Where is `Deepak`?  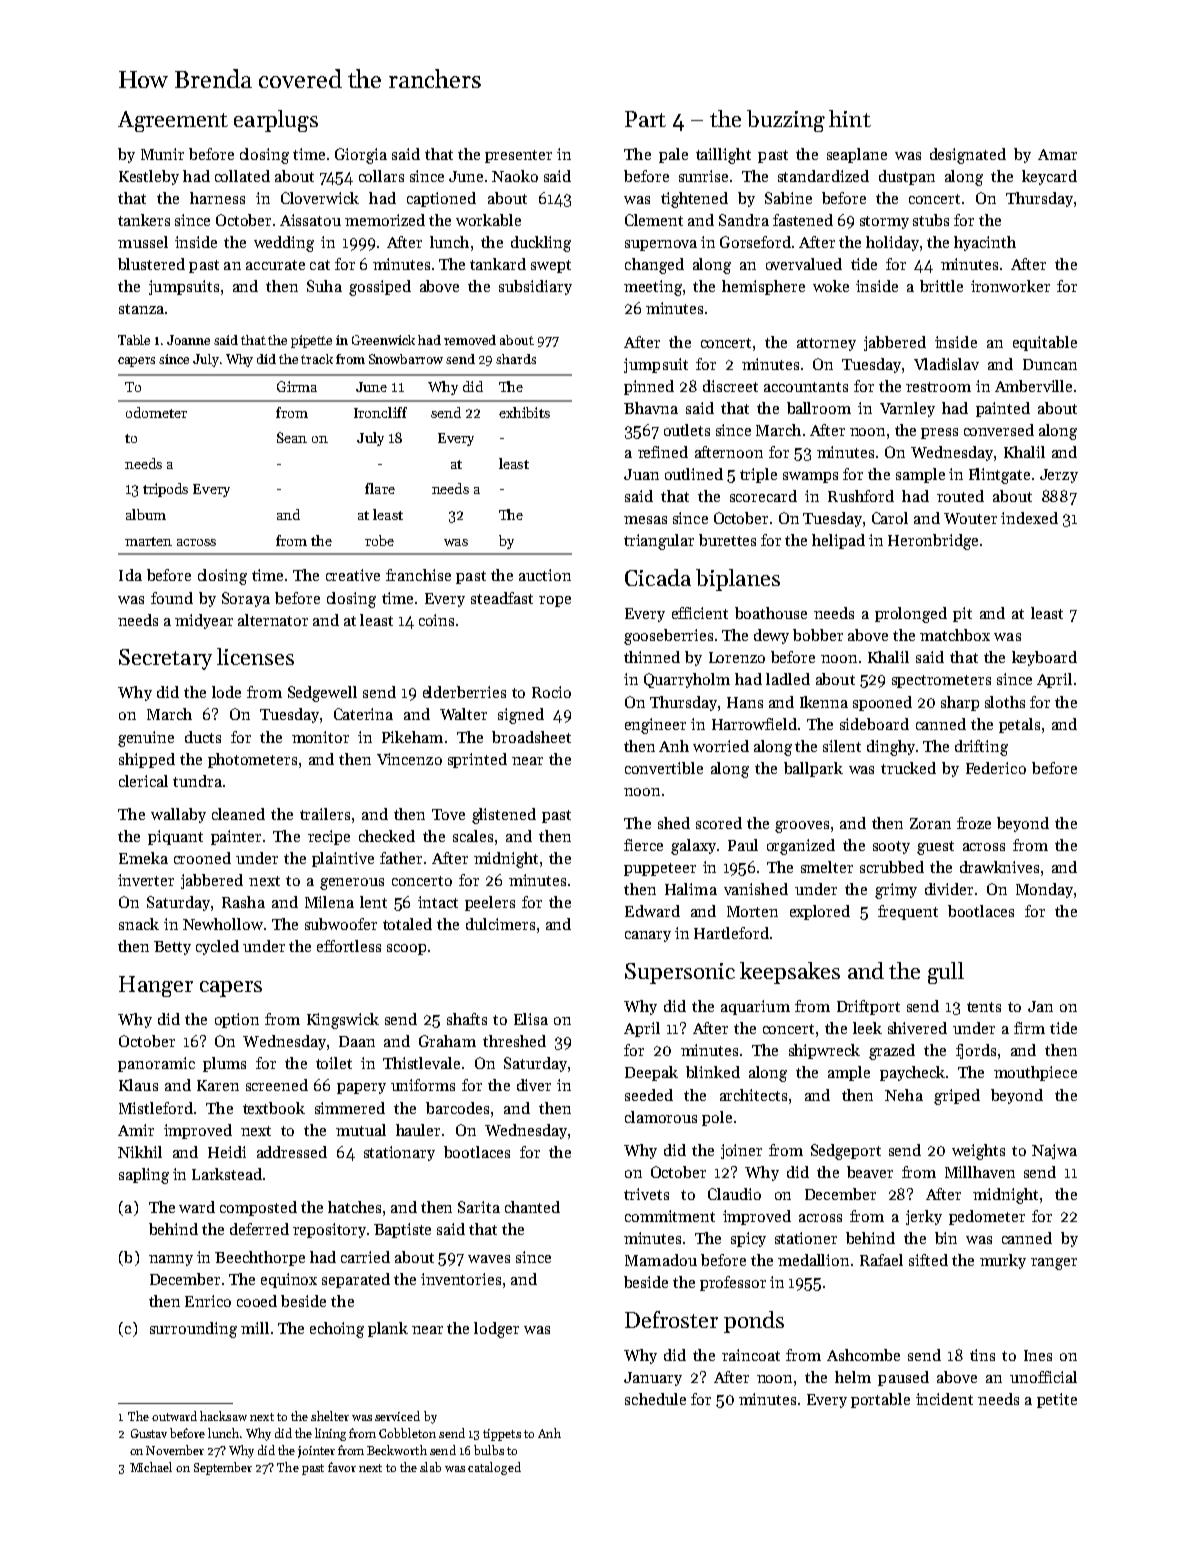 Deepak is located at coordinates (651, 1073).
